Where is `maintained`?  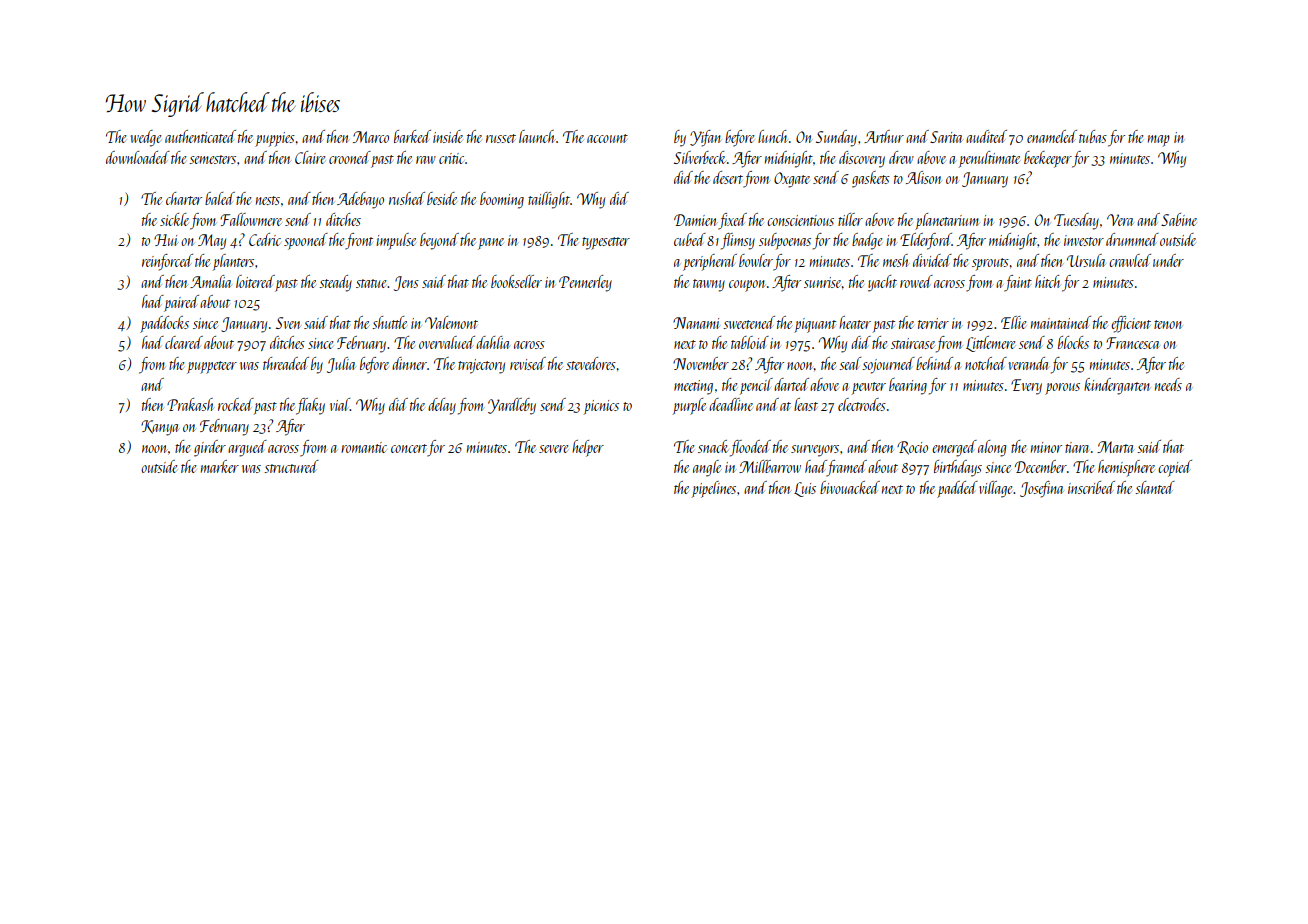 maintained is located at coordinates (1061, 322).
